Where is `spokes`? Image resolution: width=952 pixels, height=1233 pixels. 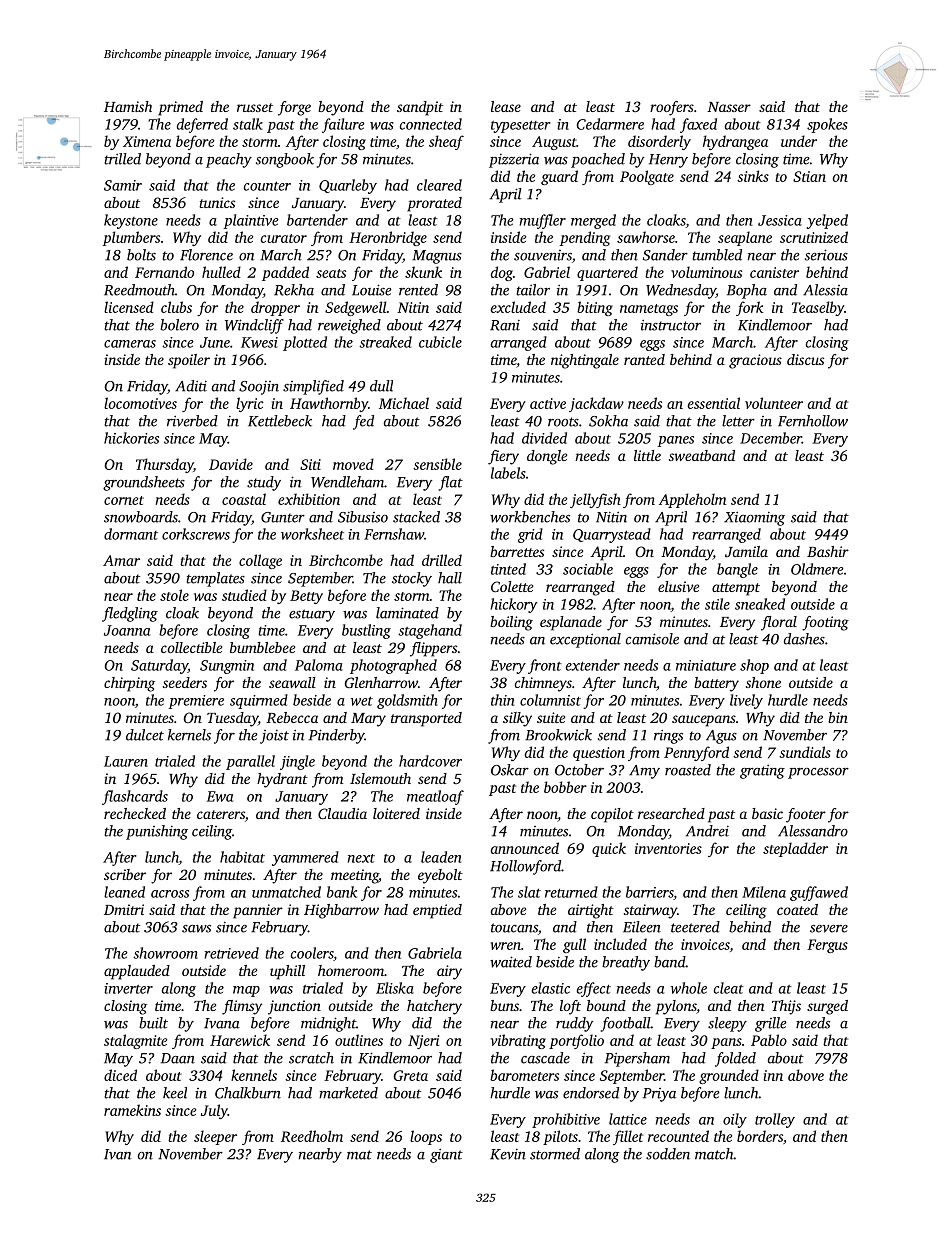 spokes is located at coordinates (827, 125).
